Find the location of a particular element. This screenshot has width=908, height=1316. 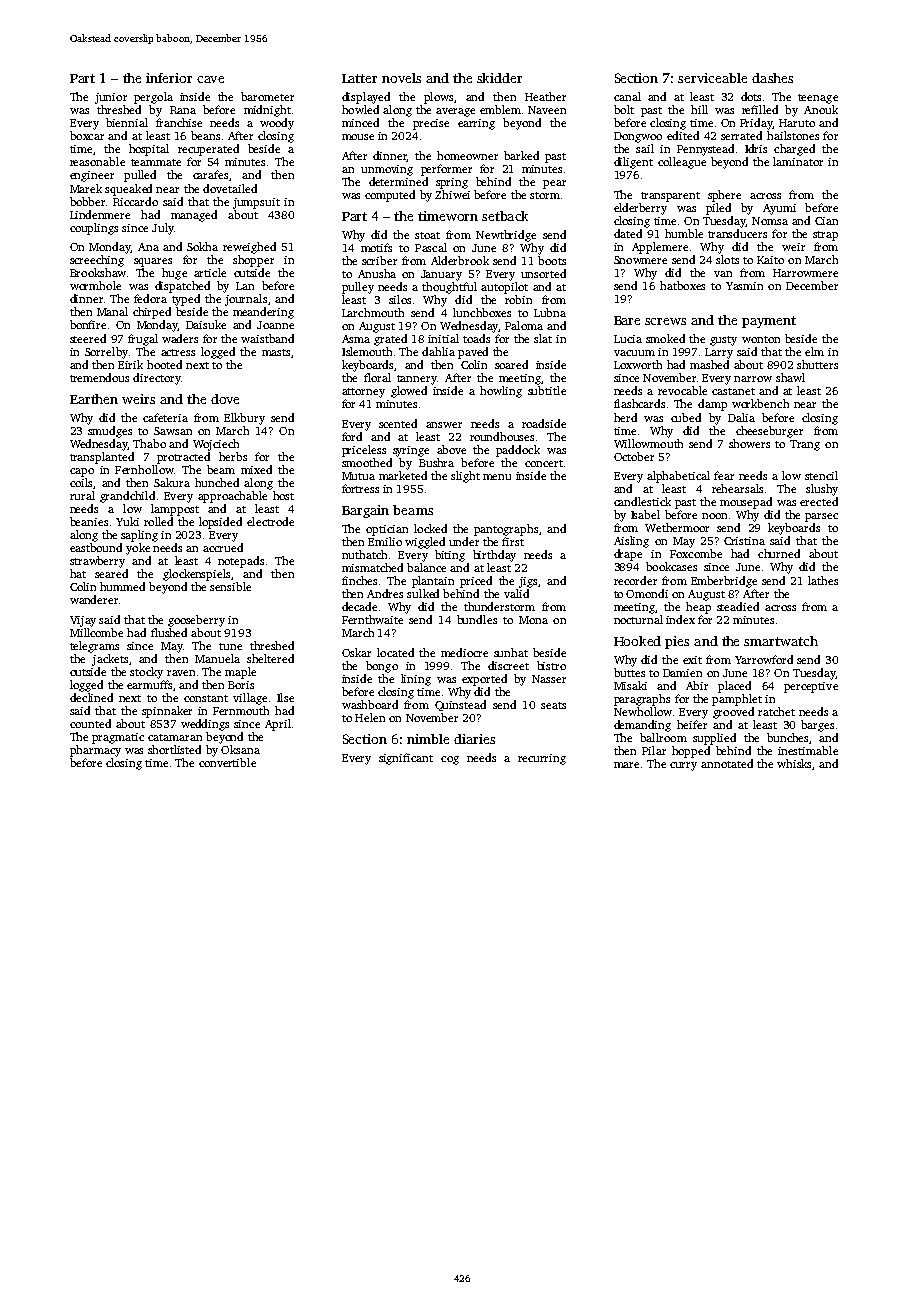

Wethermoor is located at coordinates (677, 527).
